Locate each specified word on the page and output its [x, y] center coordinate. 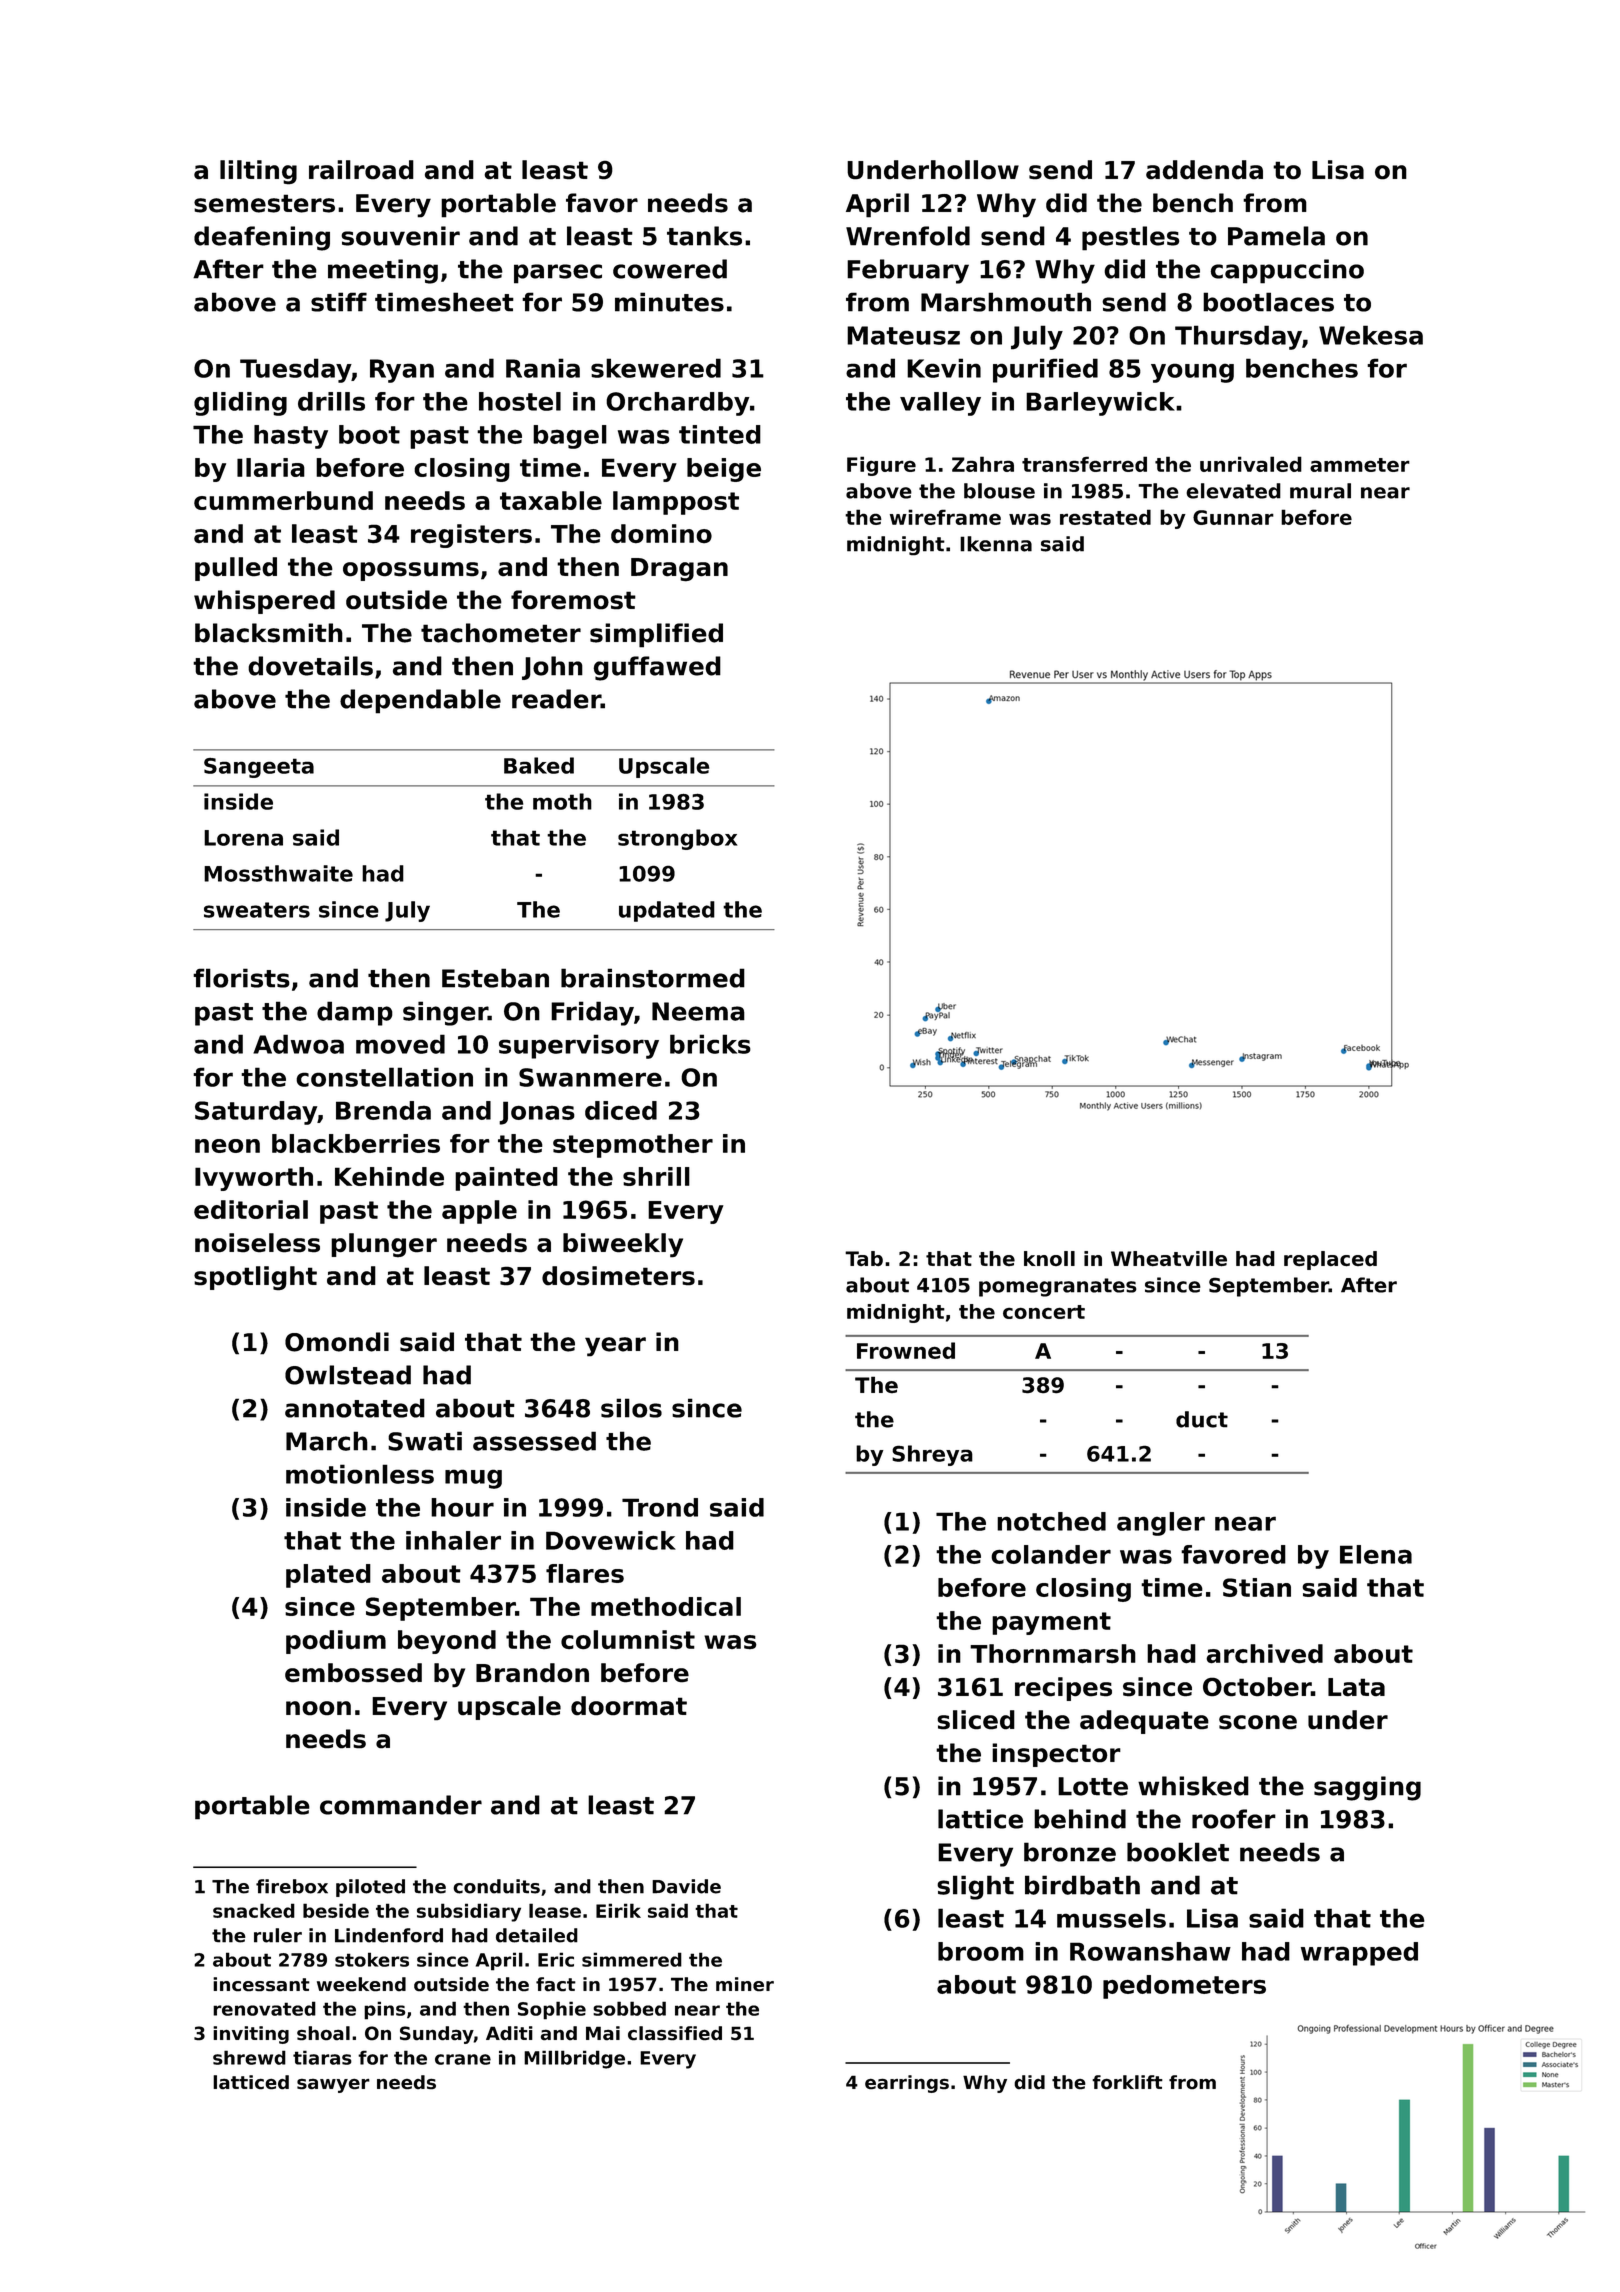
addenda [1204, 170]
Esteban [495, 978]
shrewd [249, 2057]
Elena [1376, 1554]
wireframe [945, 517]
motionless [360, 1474]
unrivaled [1251, 464]
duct [1202, 1419]
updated [667, 911]
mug [473, 1479]
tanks [704, 236]
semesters [264, 203]
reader [556, 699]
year [615, 1347]
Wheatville [1169, 1259]
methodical [666, 1606]
